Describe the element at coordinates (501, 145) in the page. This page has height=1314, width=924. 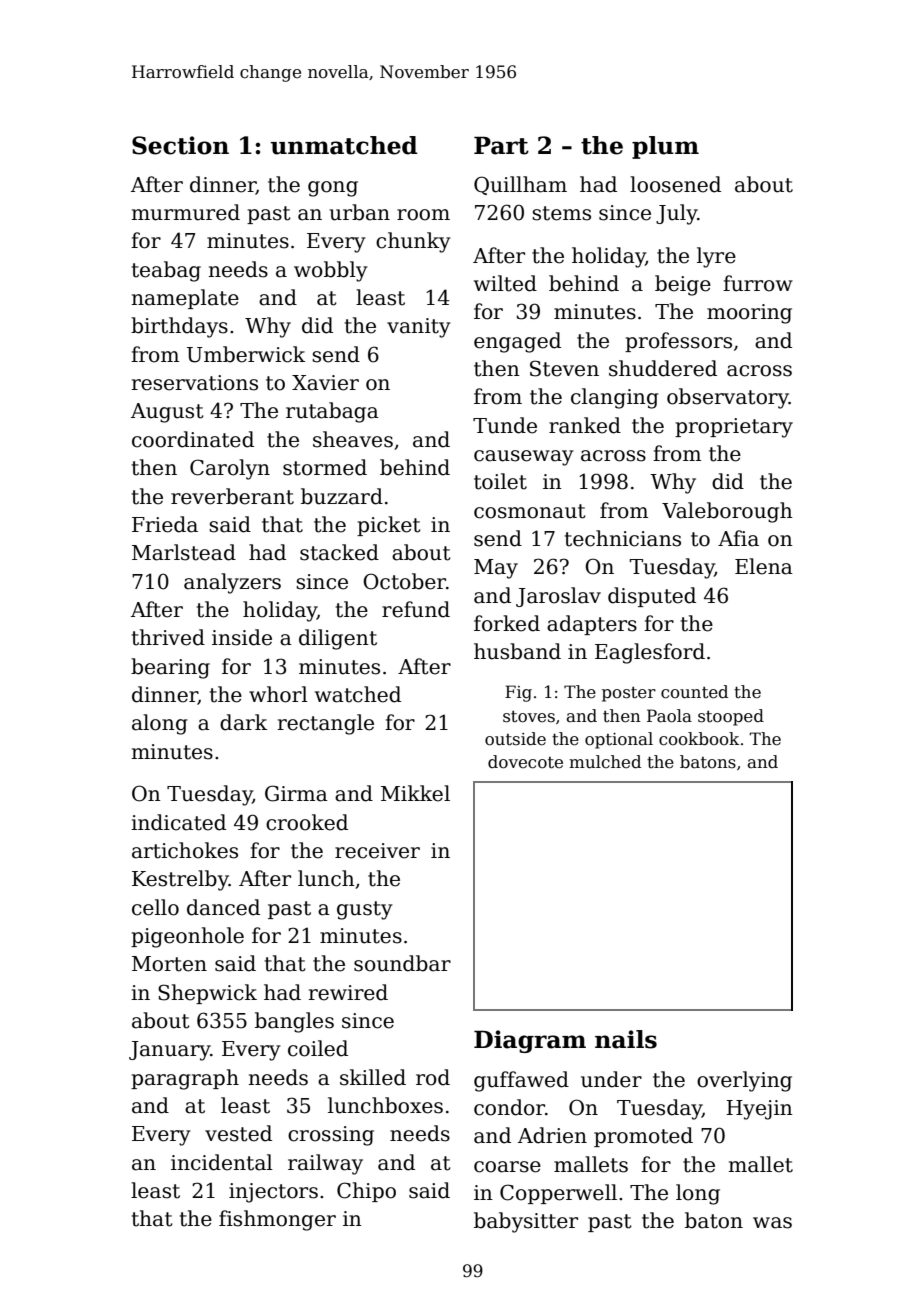
I see `Part` at that location.
